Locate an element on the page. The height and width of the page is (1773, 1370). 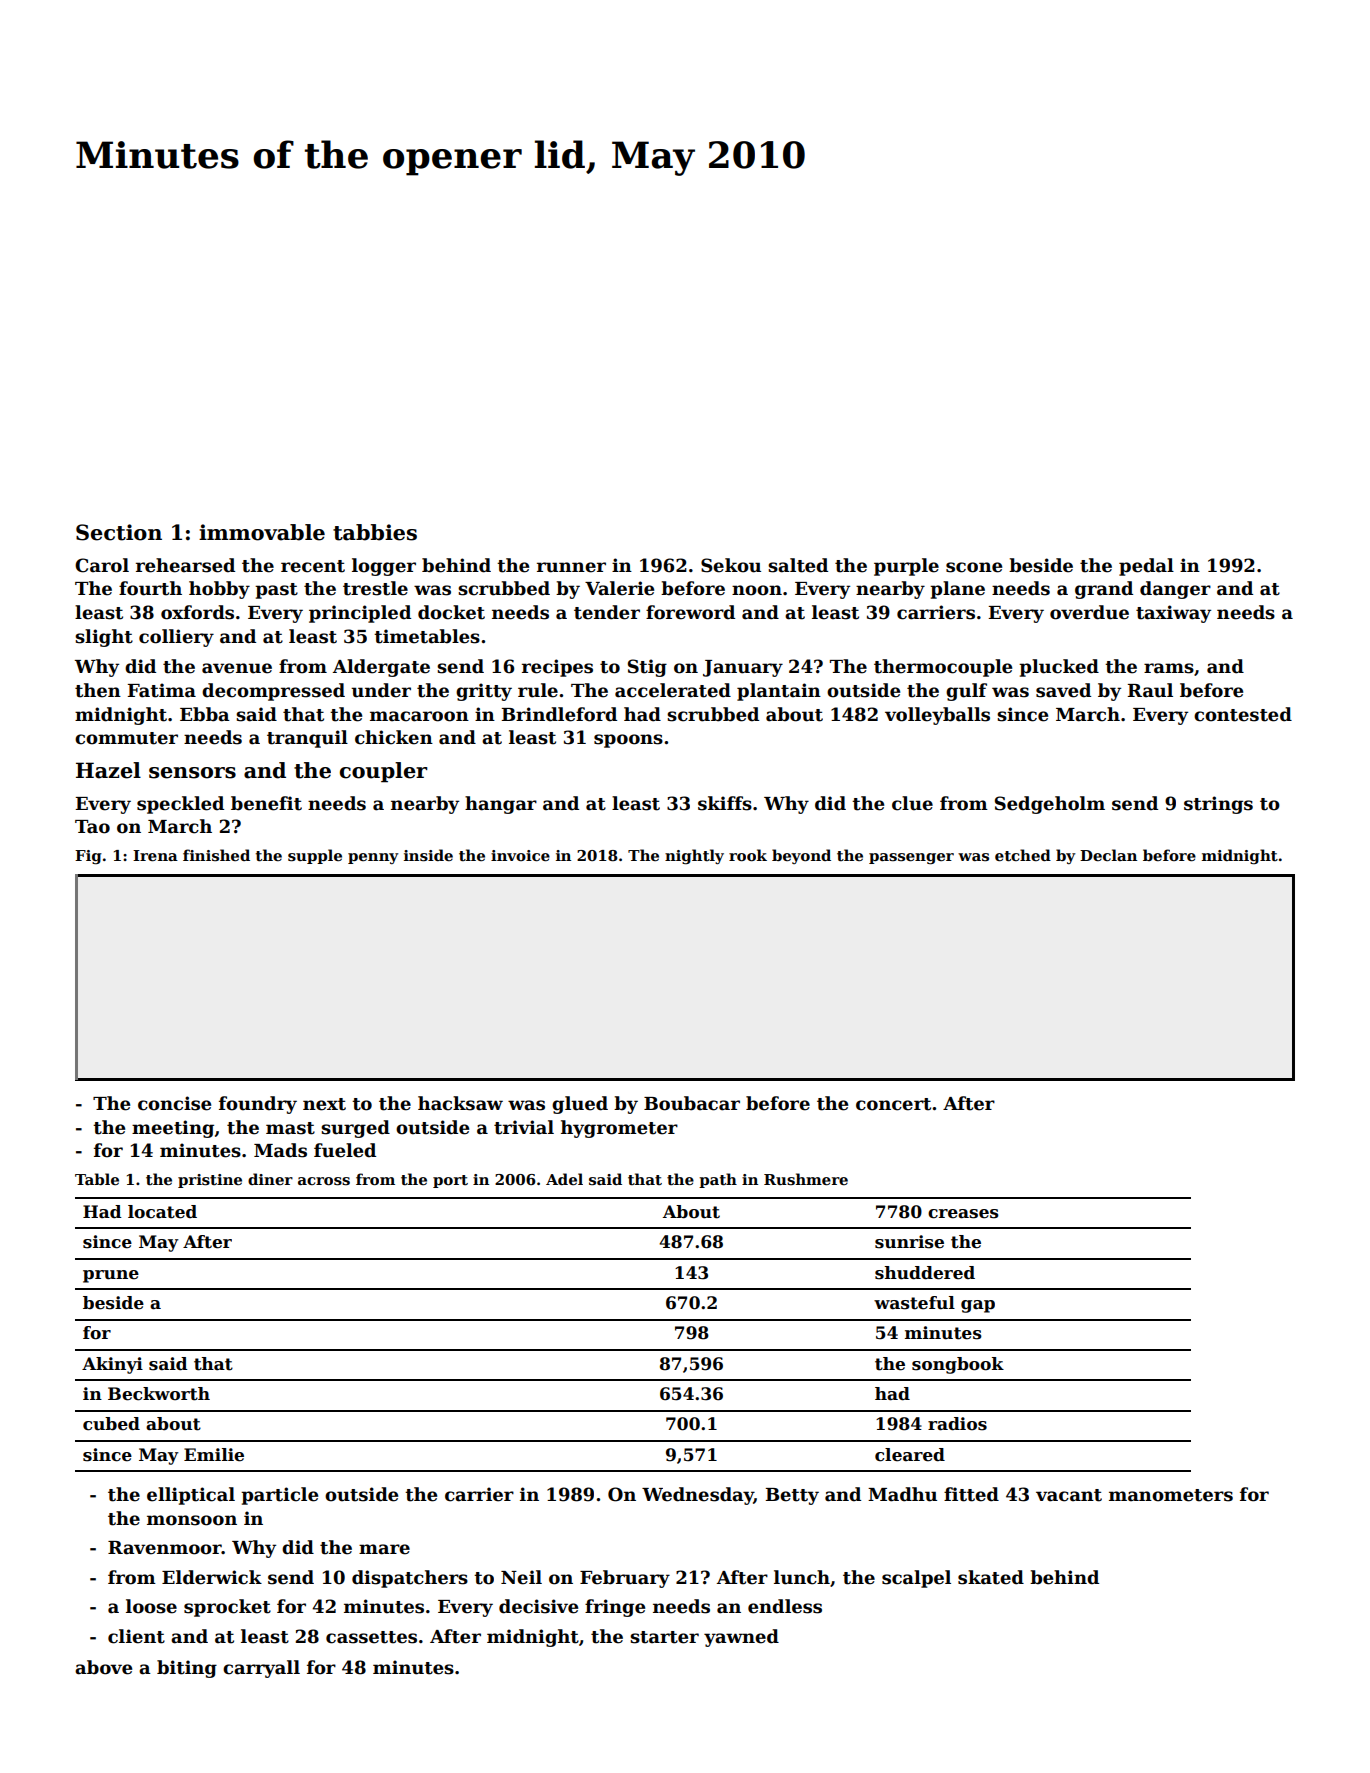
January is located at coordinates (743, 668).
